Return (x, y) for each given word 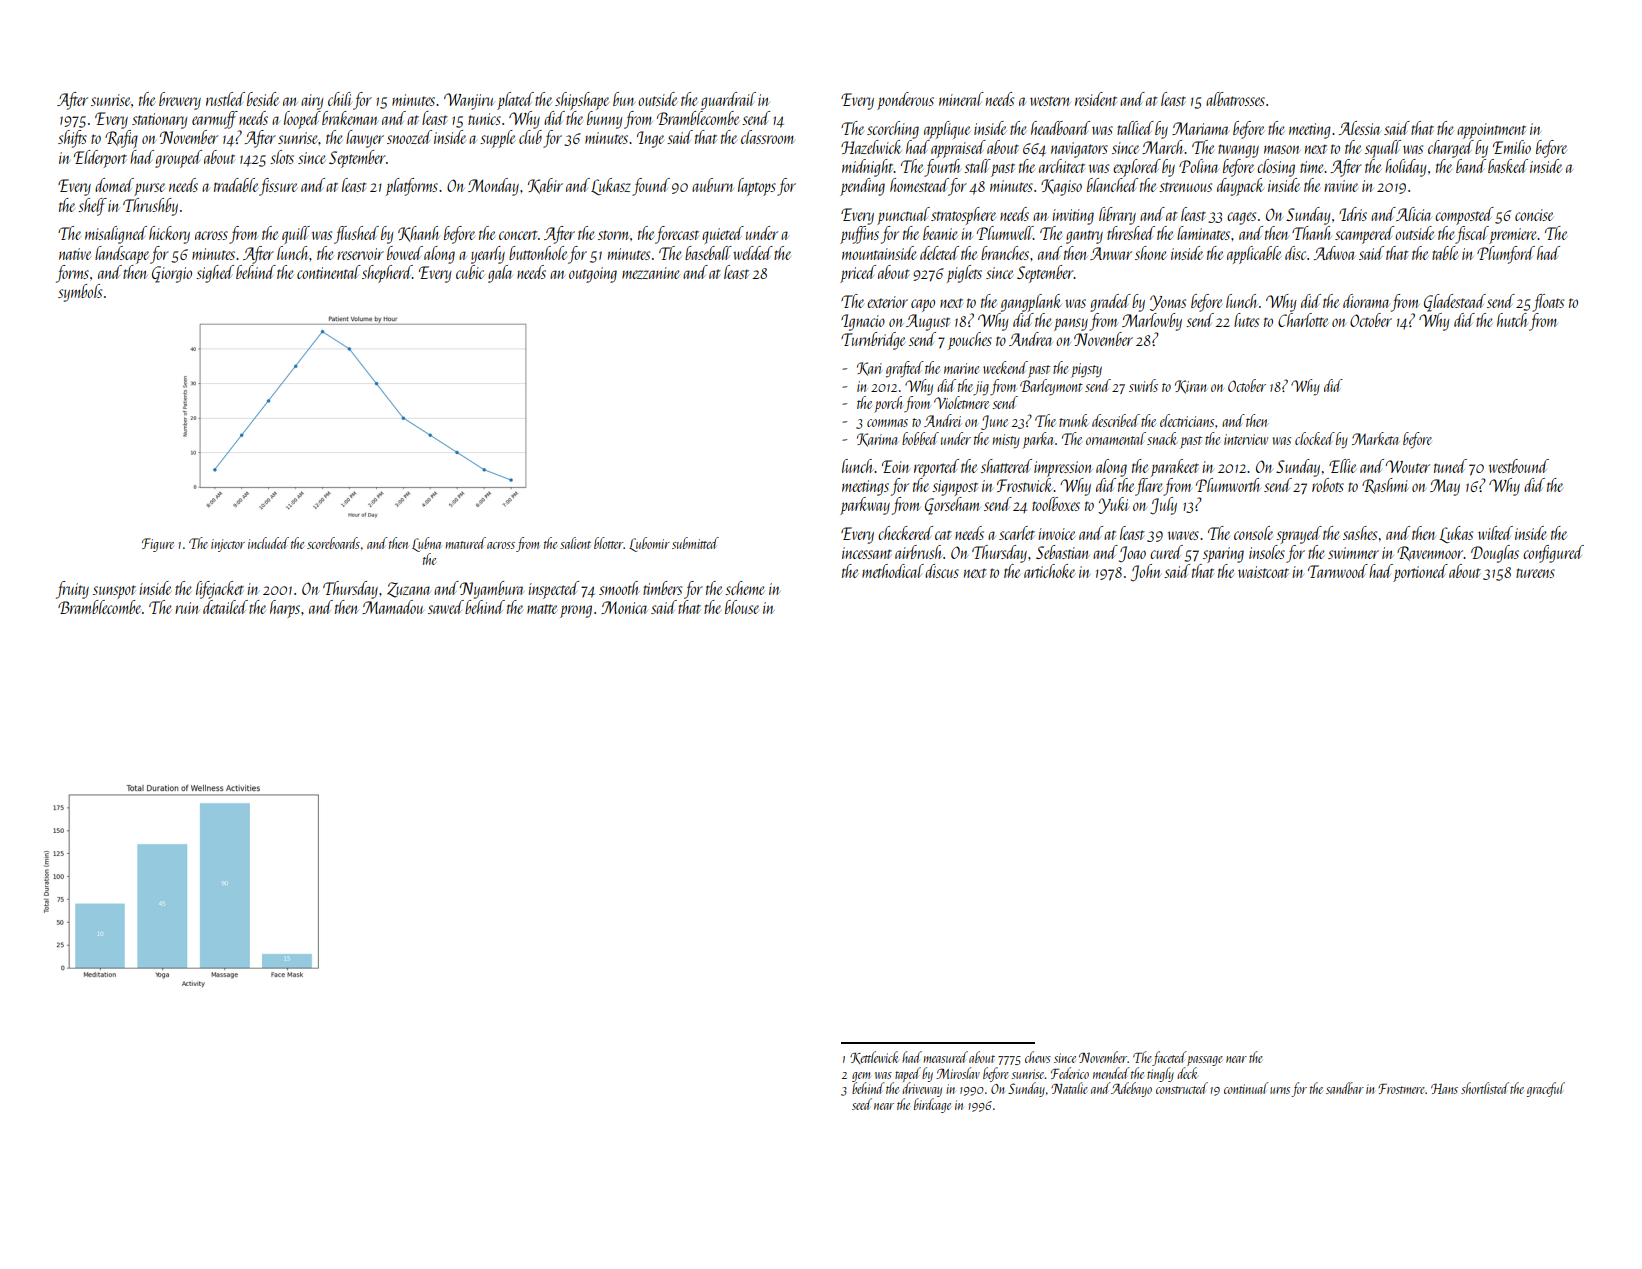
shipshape (582, 101)
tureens (1535, 573)
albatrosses (1235, 99)
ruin (187, 608)
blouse (742, 607)
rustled (225, 99)
